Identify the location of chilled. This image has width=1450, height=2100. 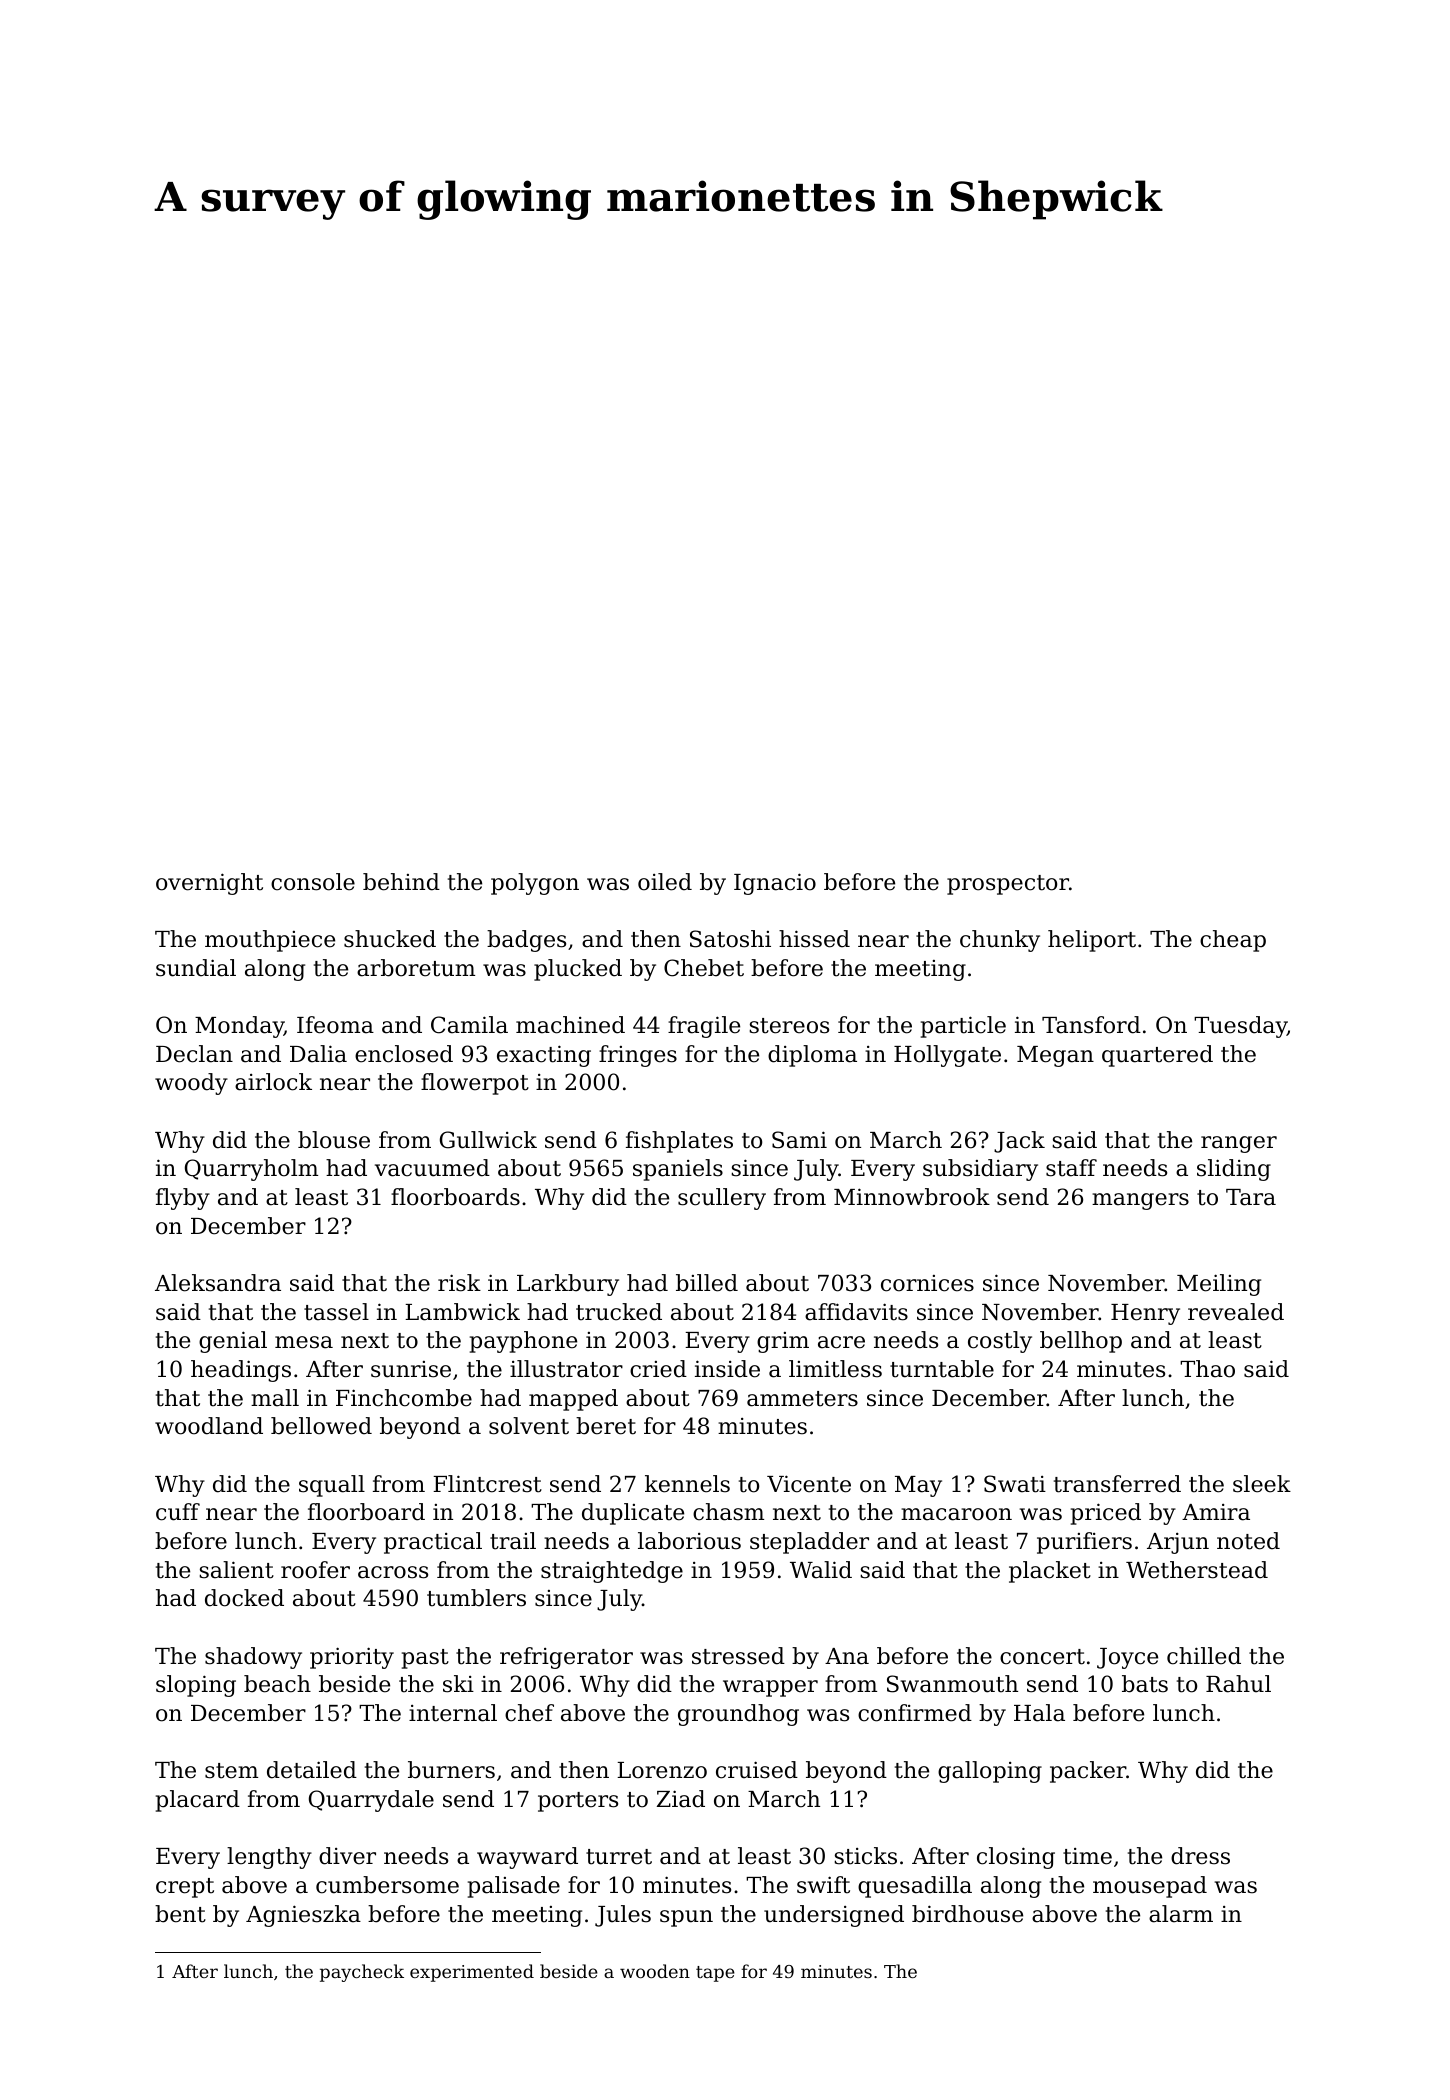
(1204, 1656).
